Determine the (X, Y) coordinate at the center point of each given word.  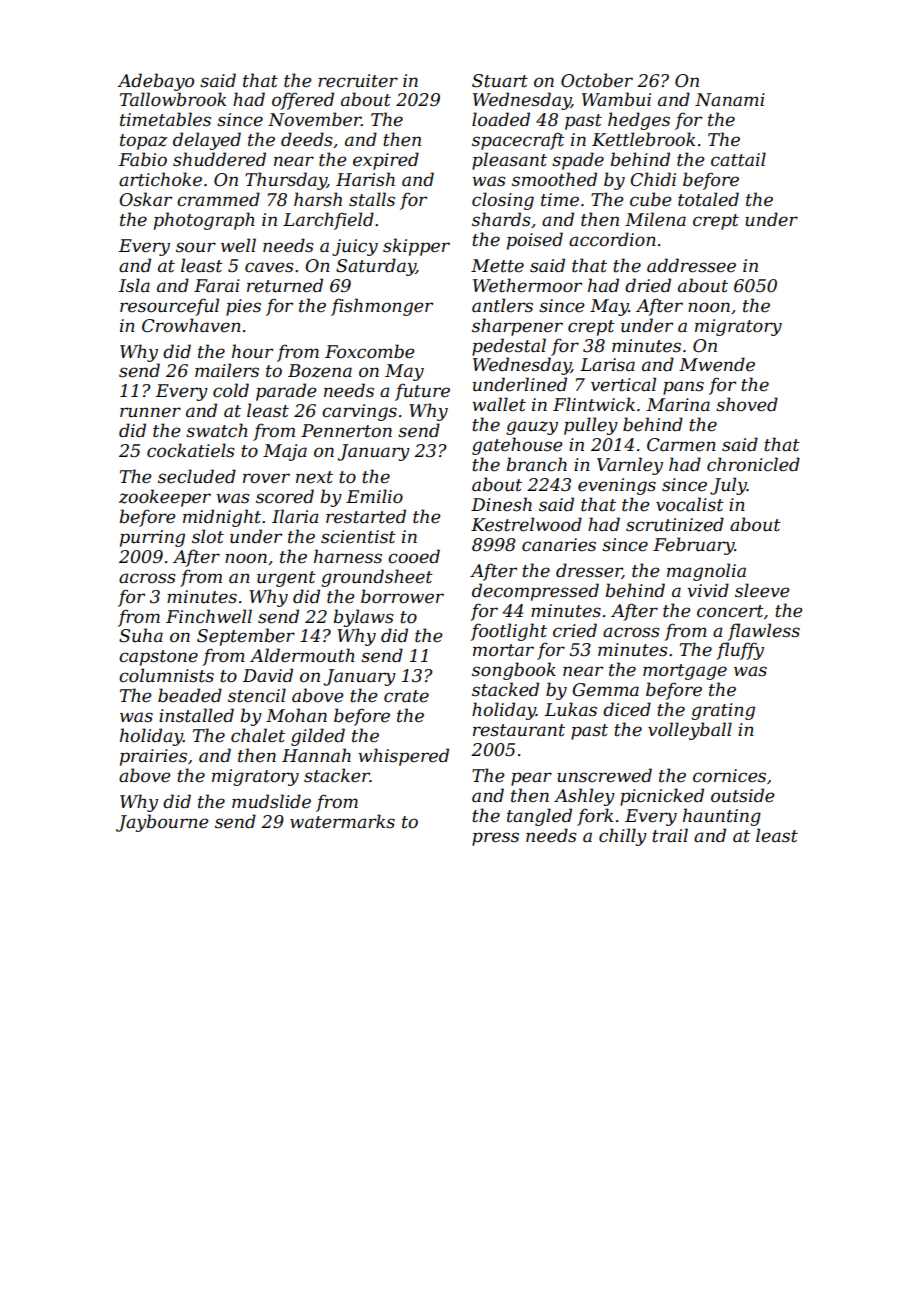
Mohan (296, 715)
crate (406, 696)
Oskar (145, 199)
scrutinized (675, 524)
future (422, 392)
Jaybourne (162, 823)
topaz (143, 142)
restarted (366, 516)
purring (152, 538)
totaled (708, 199)
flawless (764, 632)
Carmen (681, 445)
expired (386, 161)
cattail (738, 159)
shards (501, 219)
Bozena (320, 371)
